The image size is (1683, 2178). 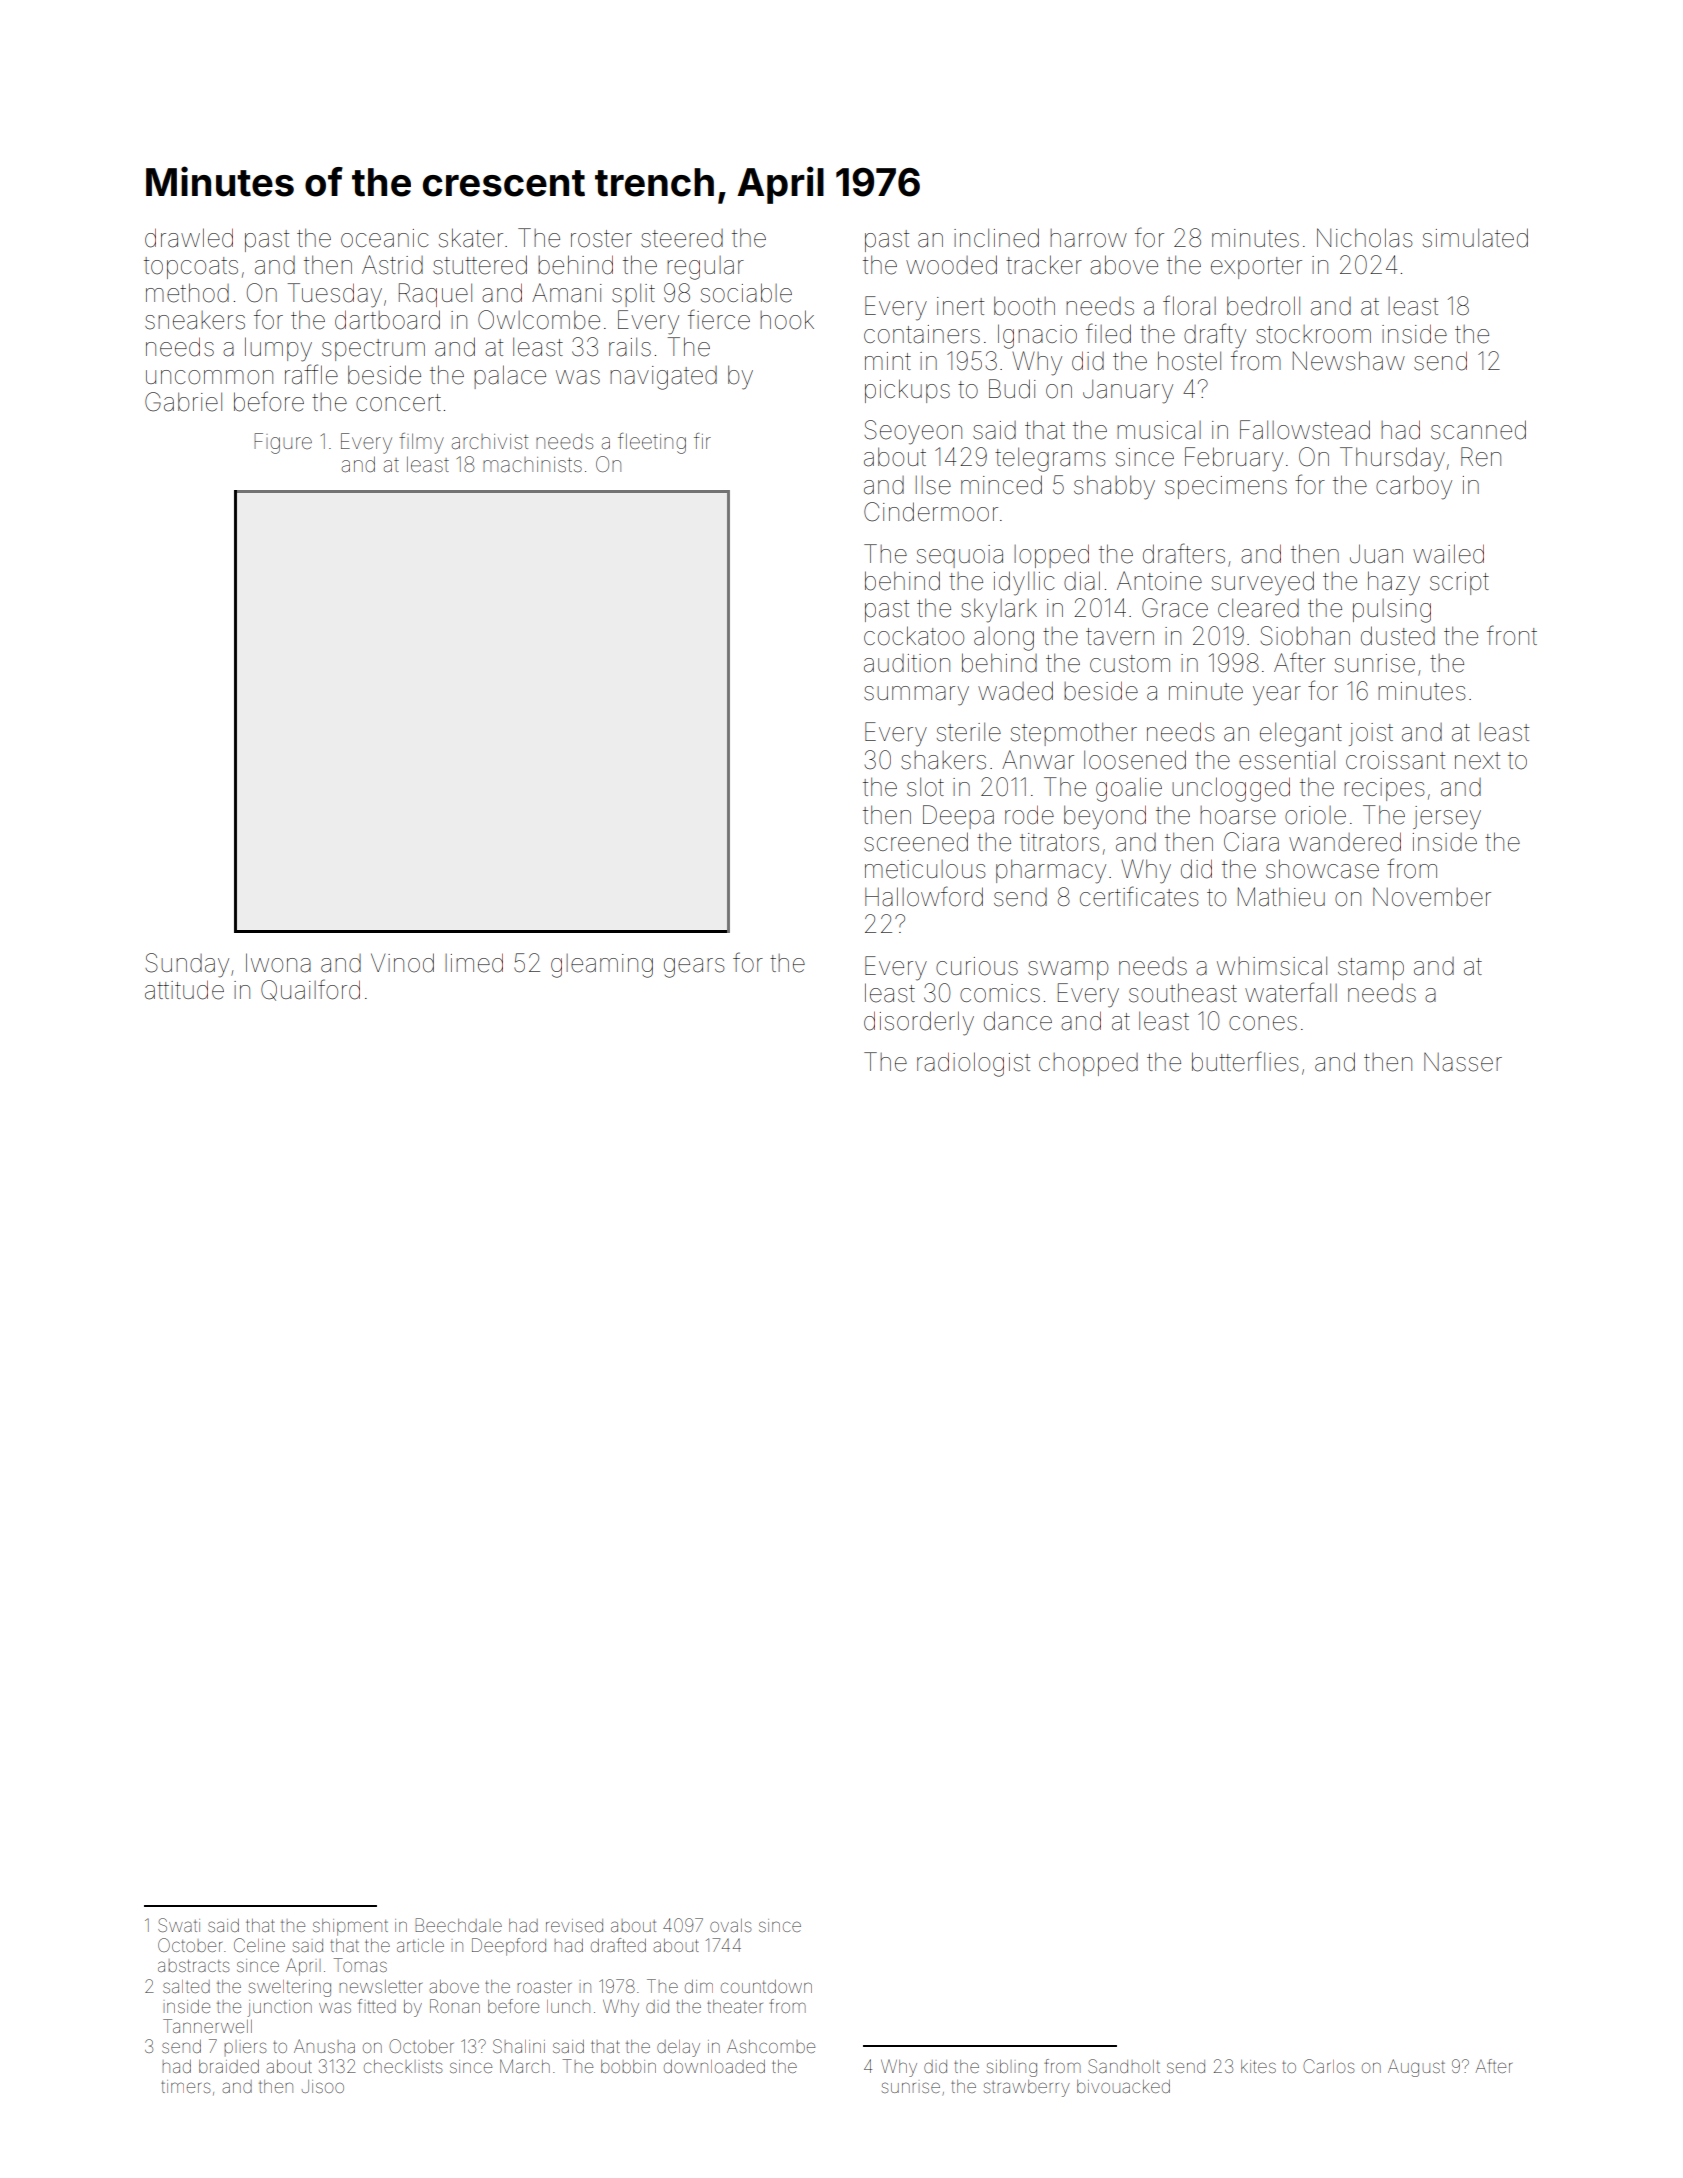 What do you see at coordinates (682, 238) in the document?
I see `steered` at bounding box center [682, 238].
